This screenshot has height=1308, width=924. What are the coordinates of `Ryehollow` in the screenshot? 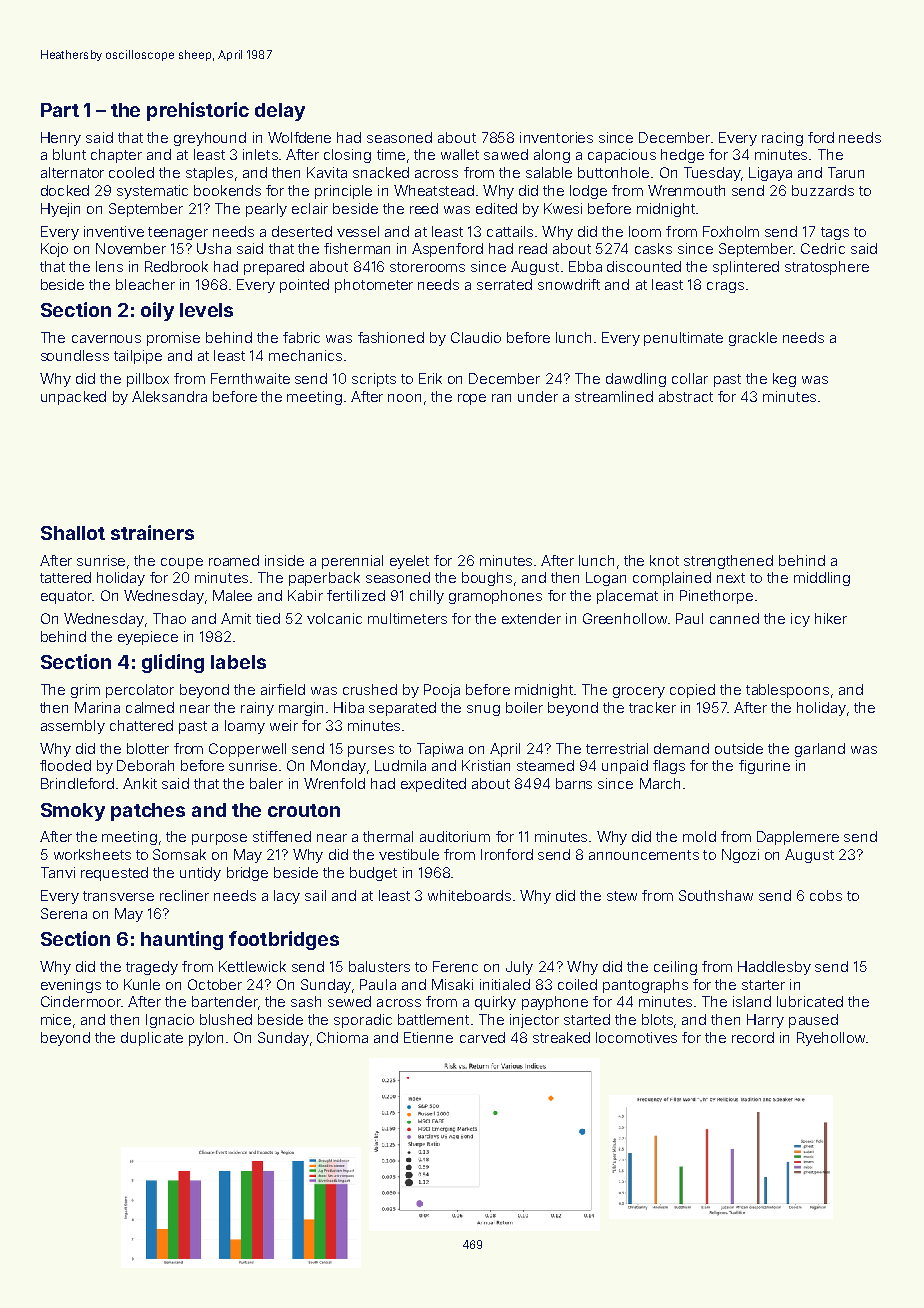 It's located at (831, 1039).
